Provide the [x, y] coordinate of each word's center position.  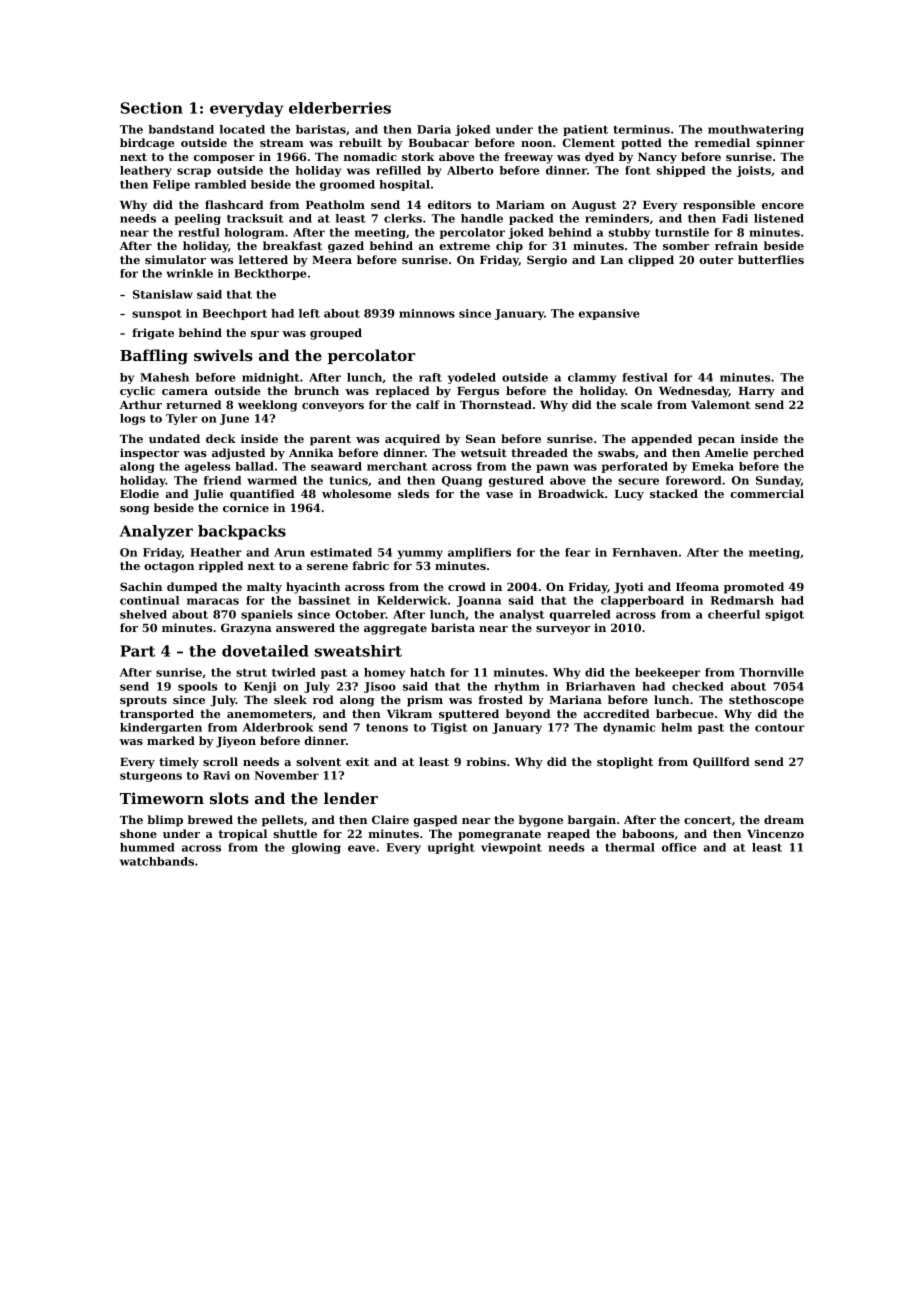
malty [264, 588]
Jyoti [629, 588]
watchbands [157, 861]
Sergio [547, 261]
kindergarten [161, 728]
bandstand [181, 129]
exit [357, 761]
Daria [434, 129]
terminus [642, 129]
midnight [271, 378]
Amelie [726, 452]
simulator [175, 259]
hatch [427, 672]
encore [783, 206]
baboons [648, 833]
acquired [412, 440]
